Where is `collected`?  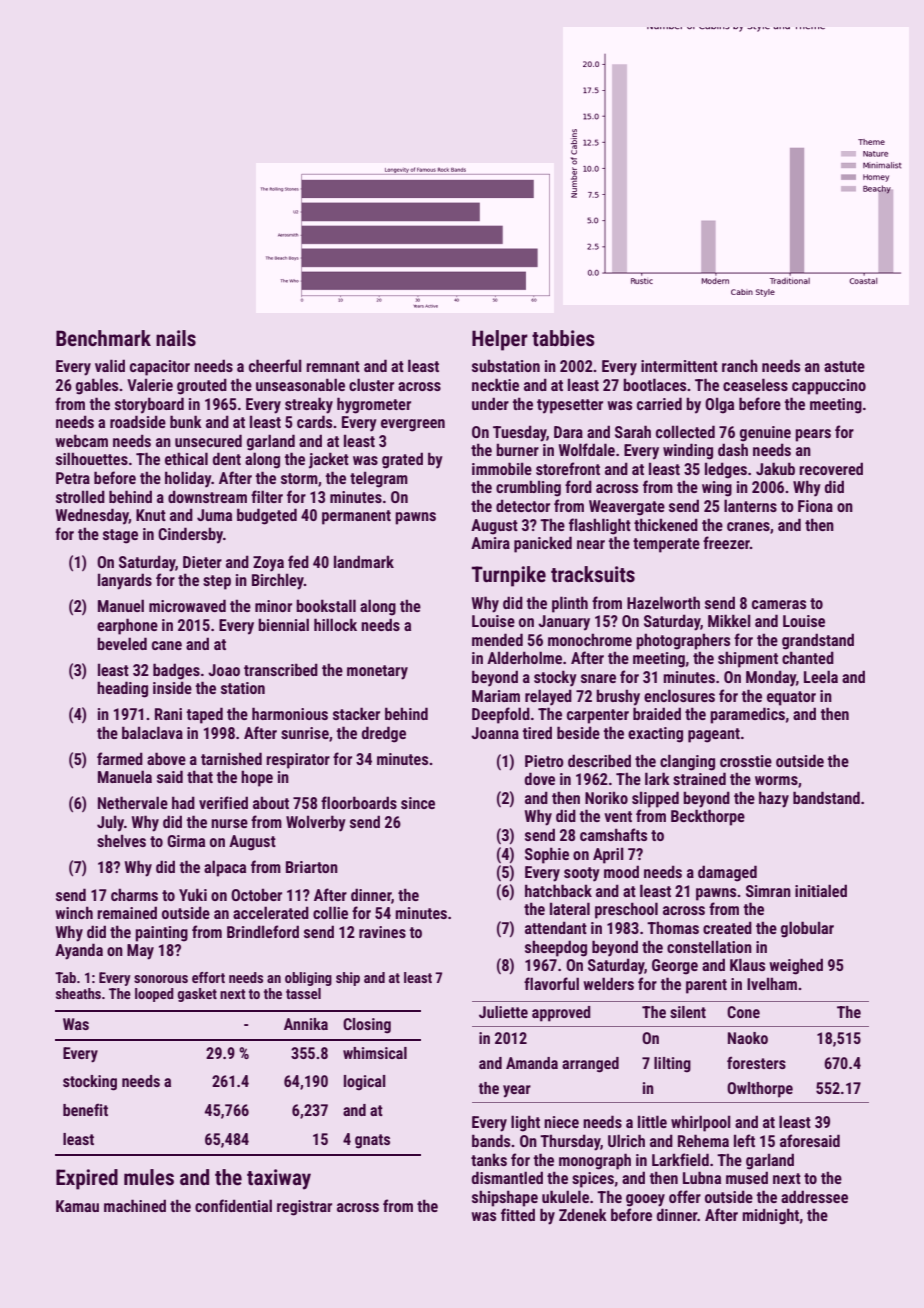 collected is located at coordinates (685, 431).
